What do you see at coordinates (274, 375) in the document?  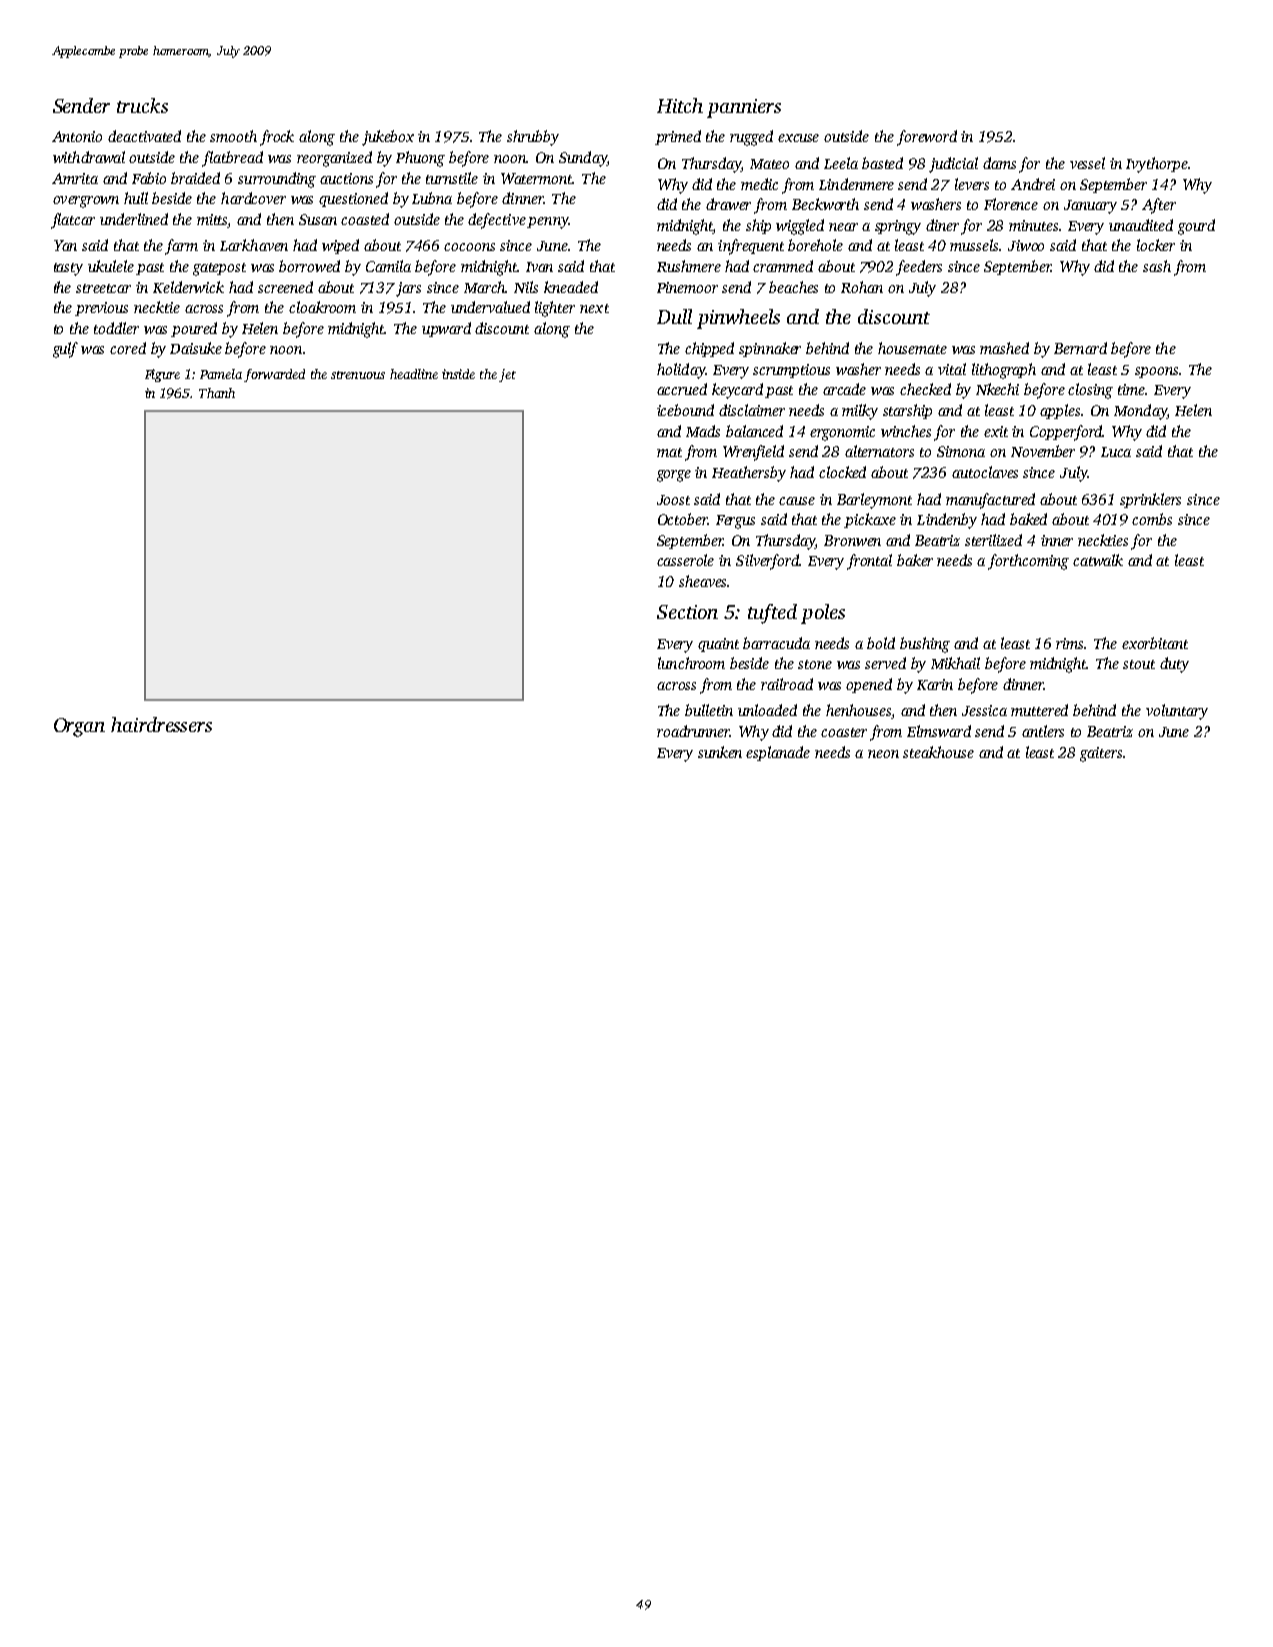 I see `forwarded` at bounding box center [274, 375].
